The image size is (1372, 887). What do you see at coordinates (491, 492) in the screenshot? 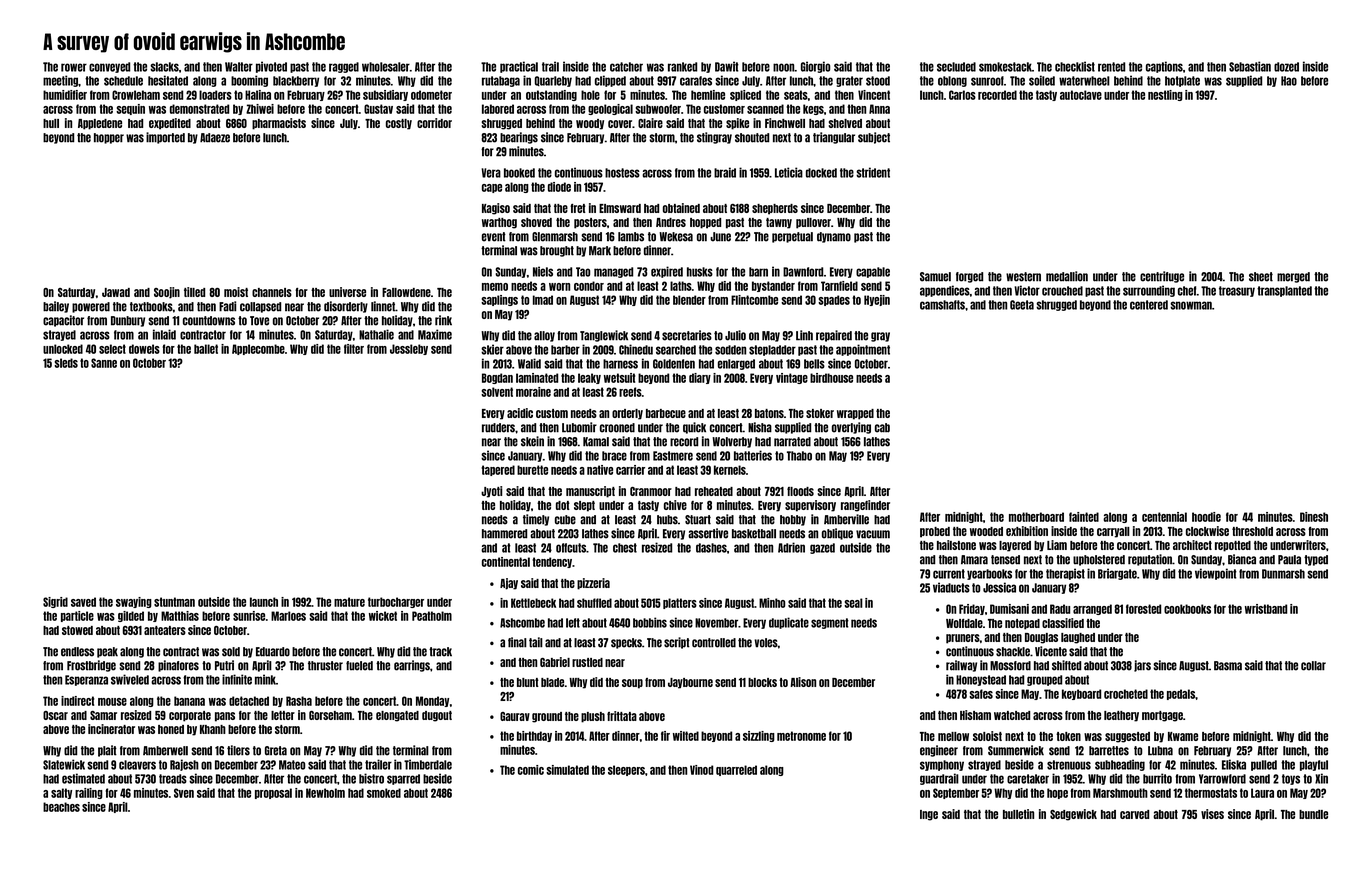
I see `Jyoti` at bounding box center [491, 492].
